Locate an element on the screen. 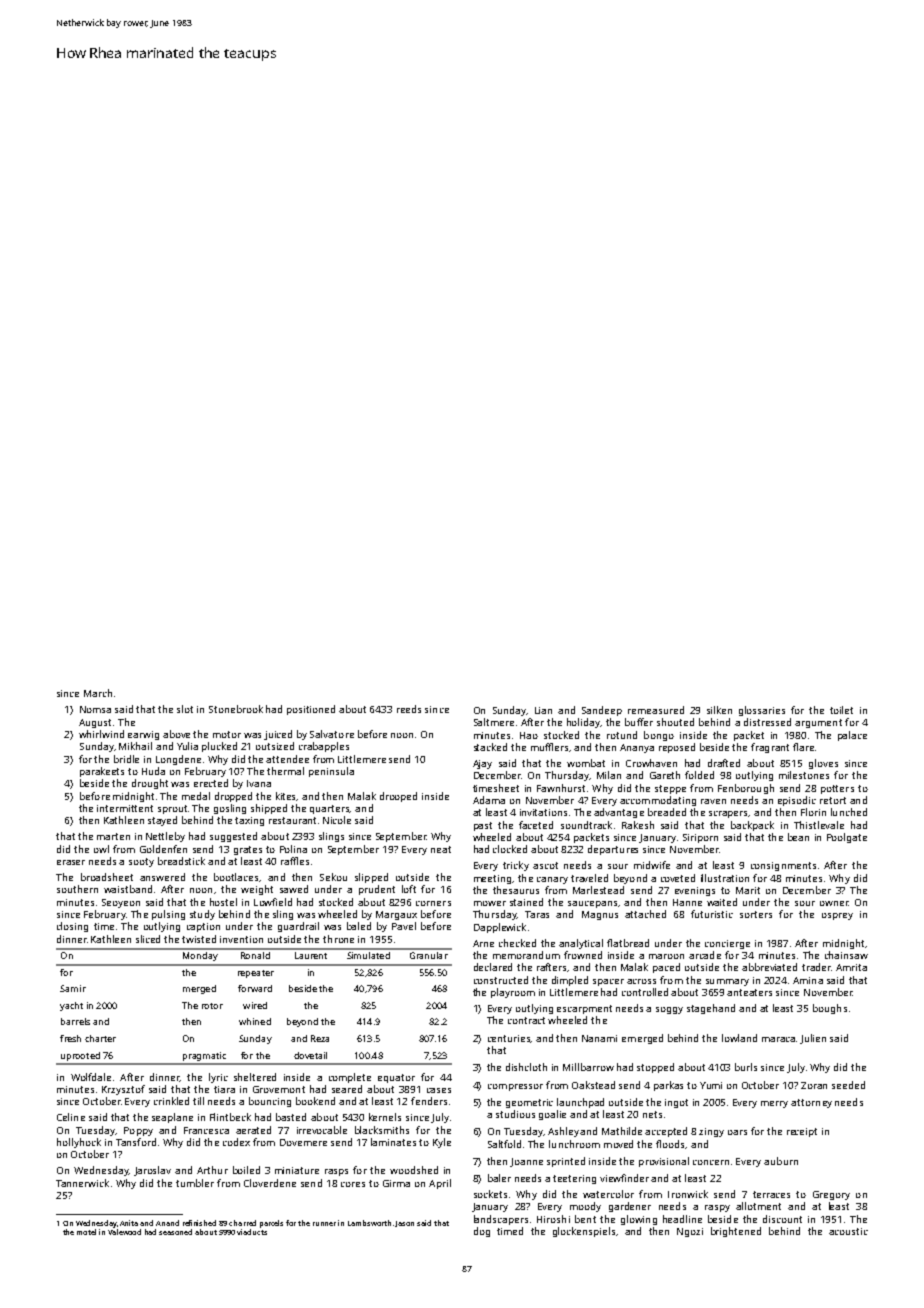 This screenshot has width=924, height=1308. pulsing is located at coordinates (168, 915).
